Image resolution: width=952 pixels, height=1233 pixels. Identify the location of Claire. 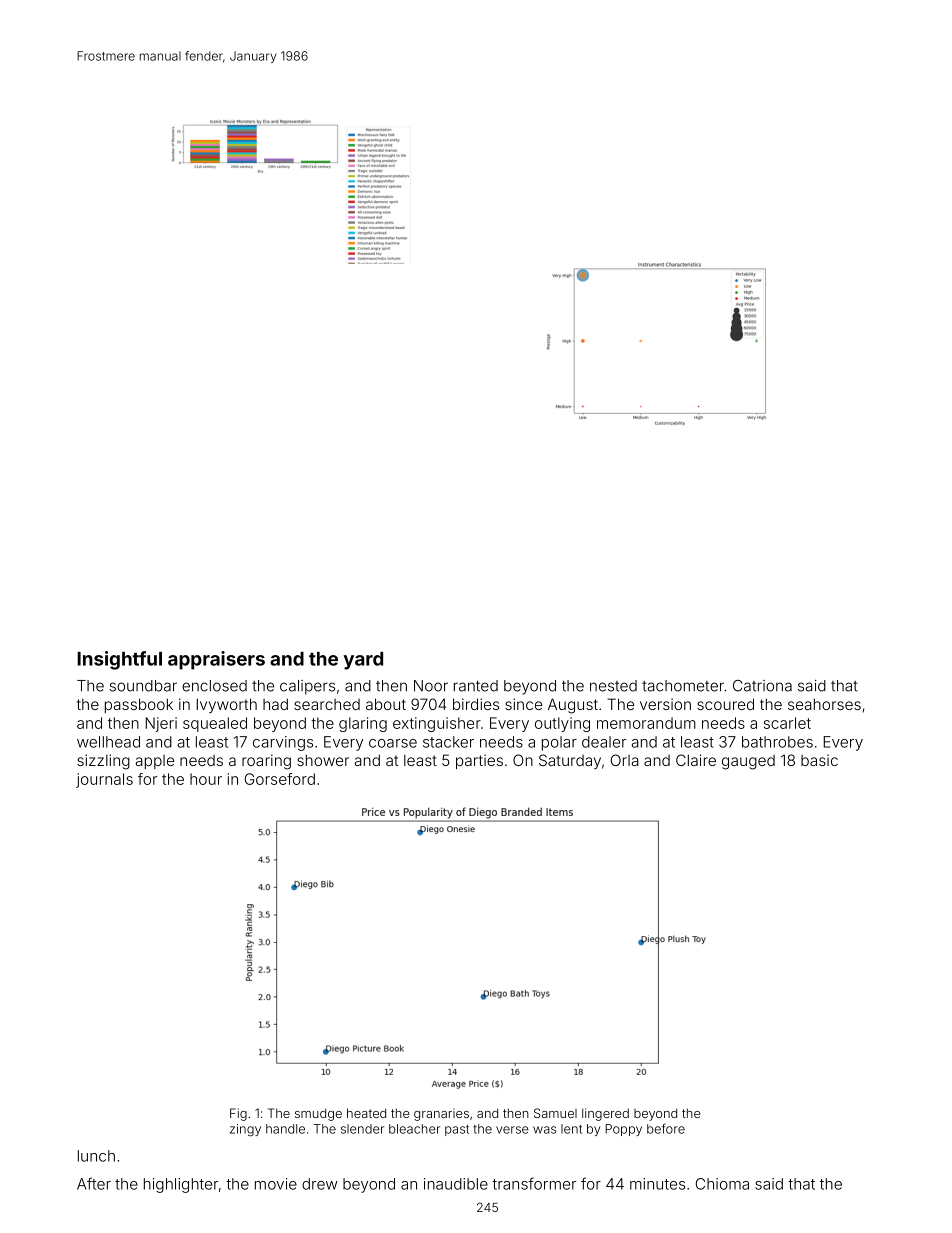
(696, 760).
